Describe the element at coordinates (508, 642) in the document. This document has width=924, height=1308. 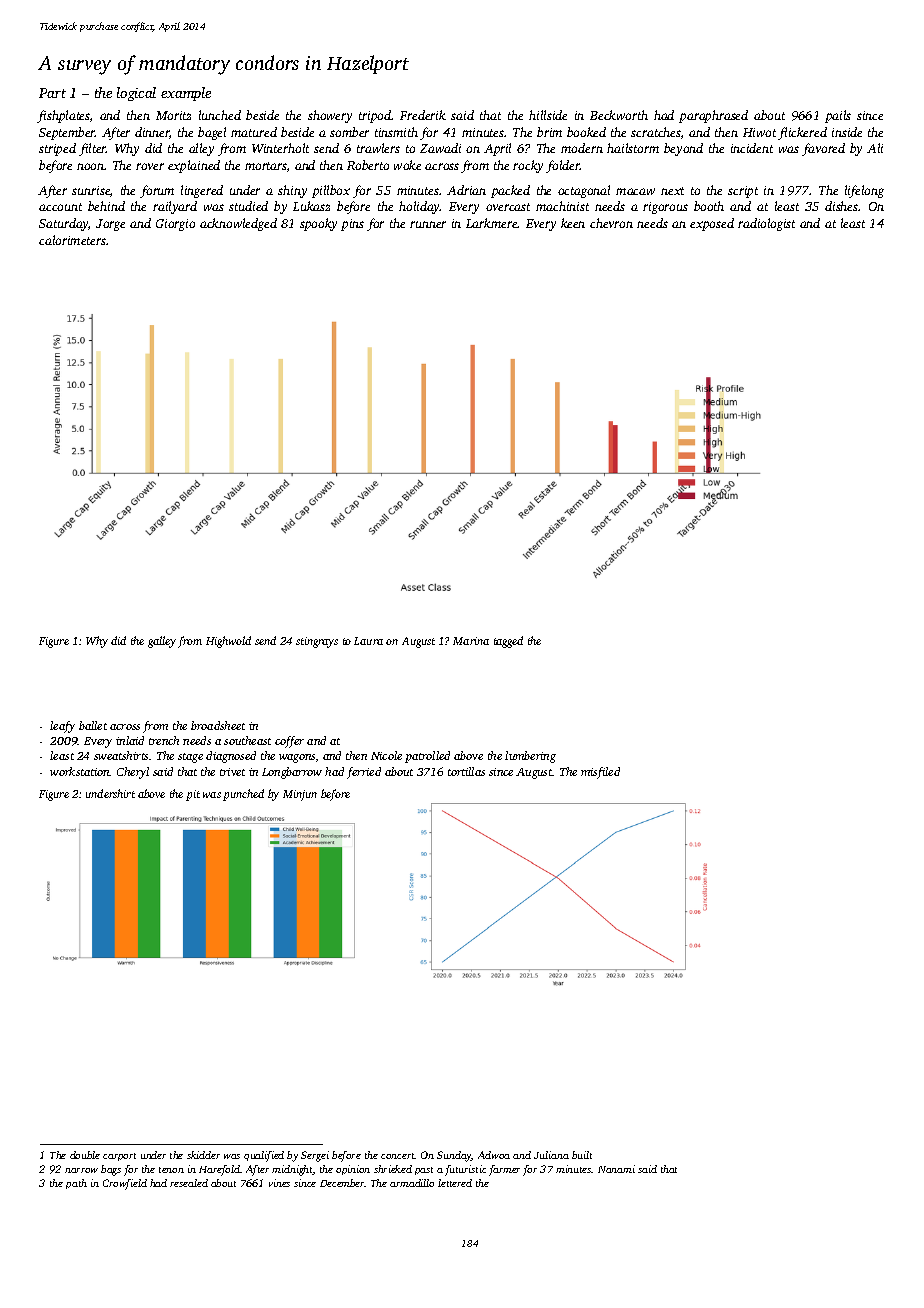
I see `tagged` at that location.
